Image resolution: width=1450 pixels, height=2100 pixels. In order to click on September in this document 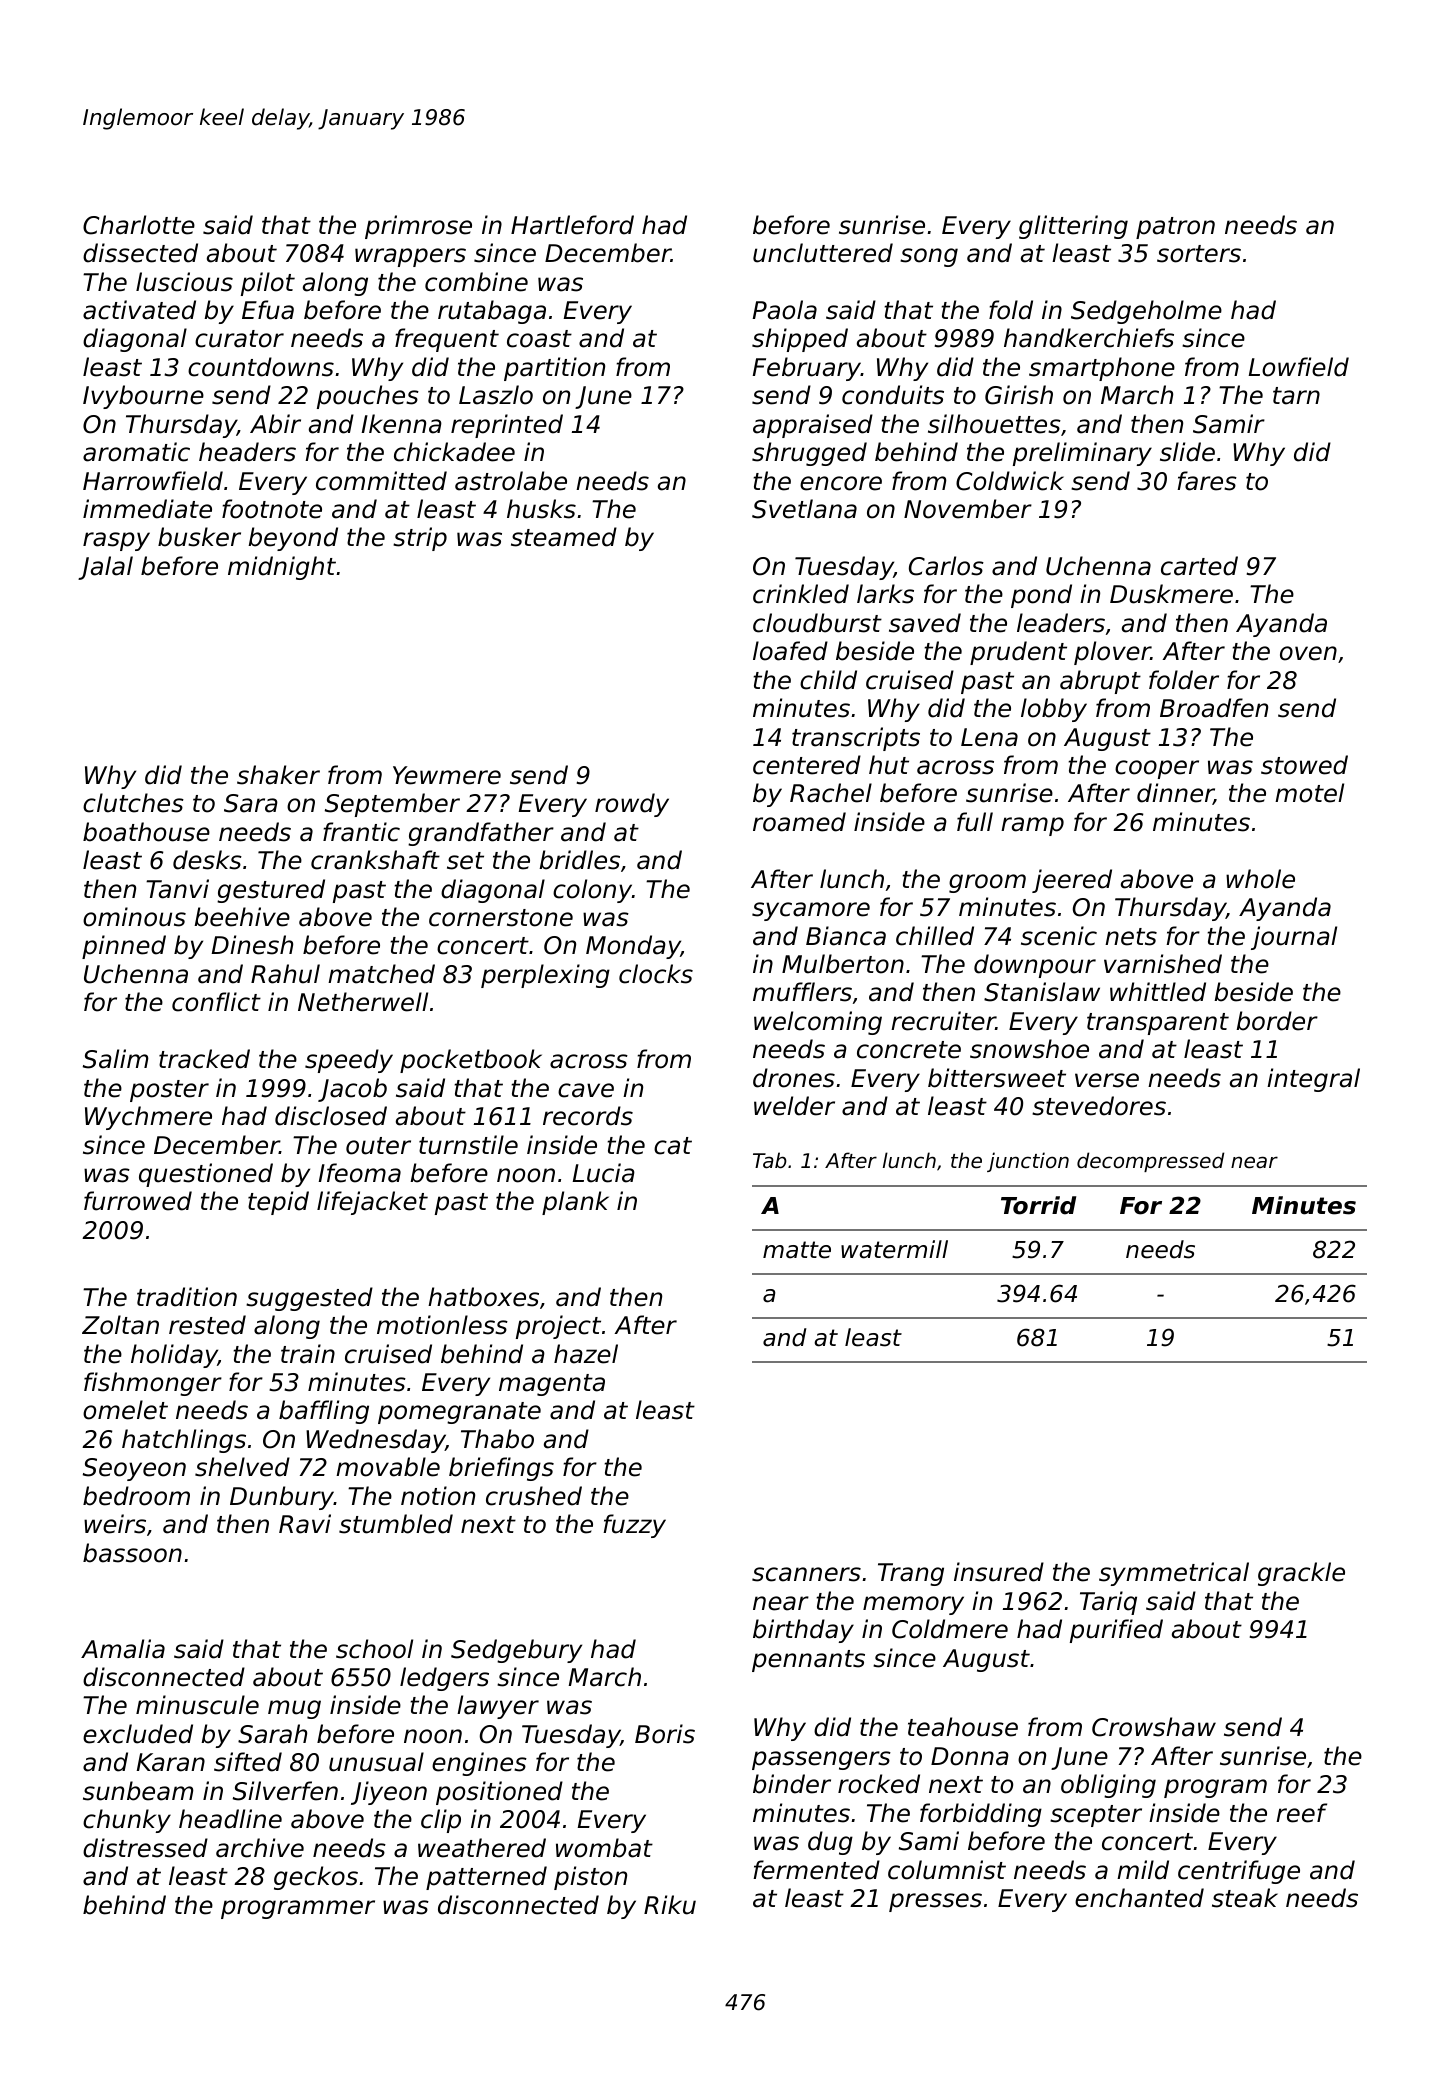, I will do `click(392, 805)`.
